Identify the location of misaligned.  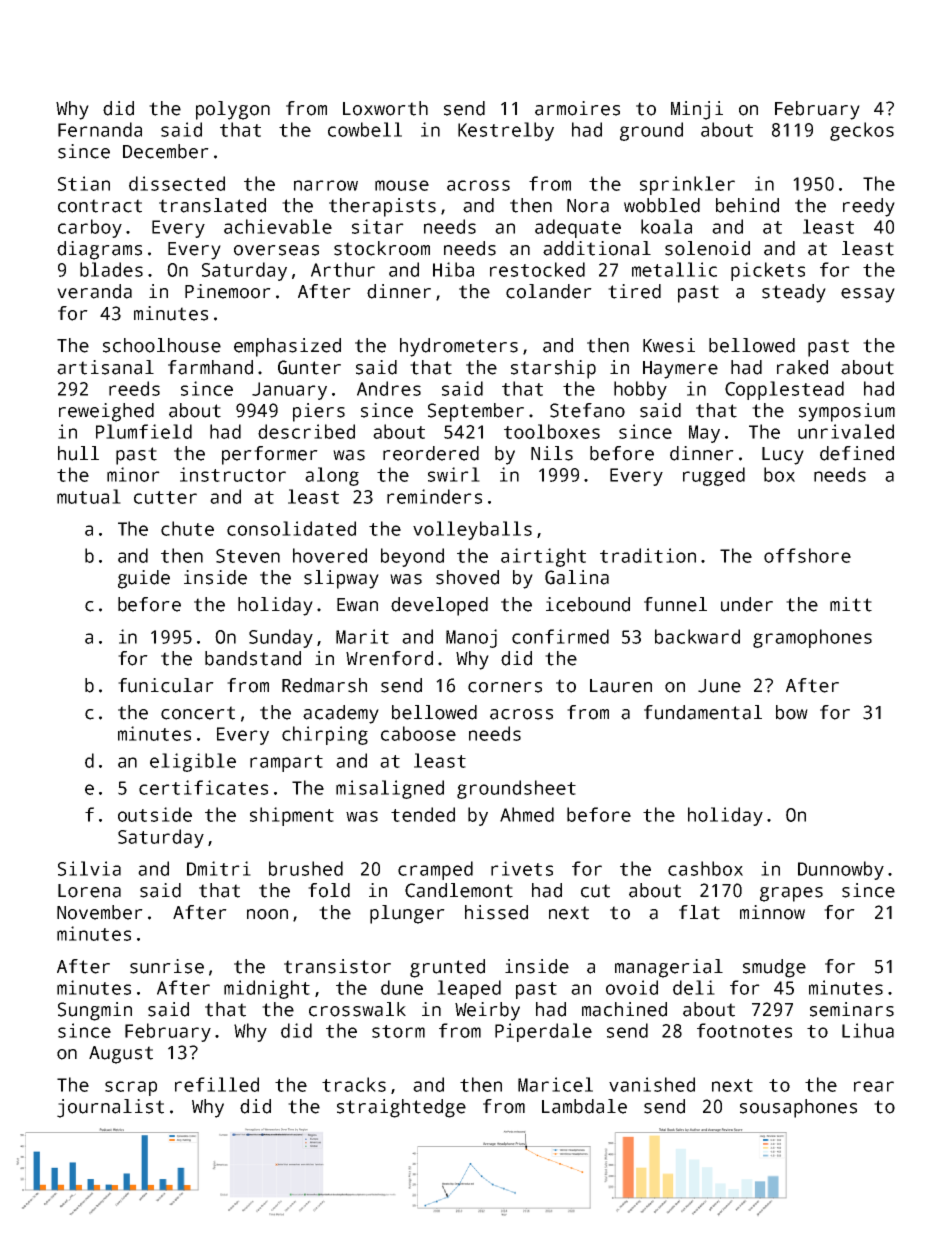
(390, 789).
